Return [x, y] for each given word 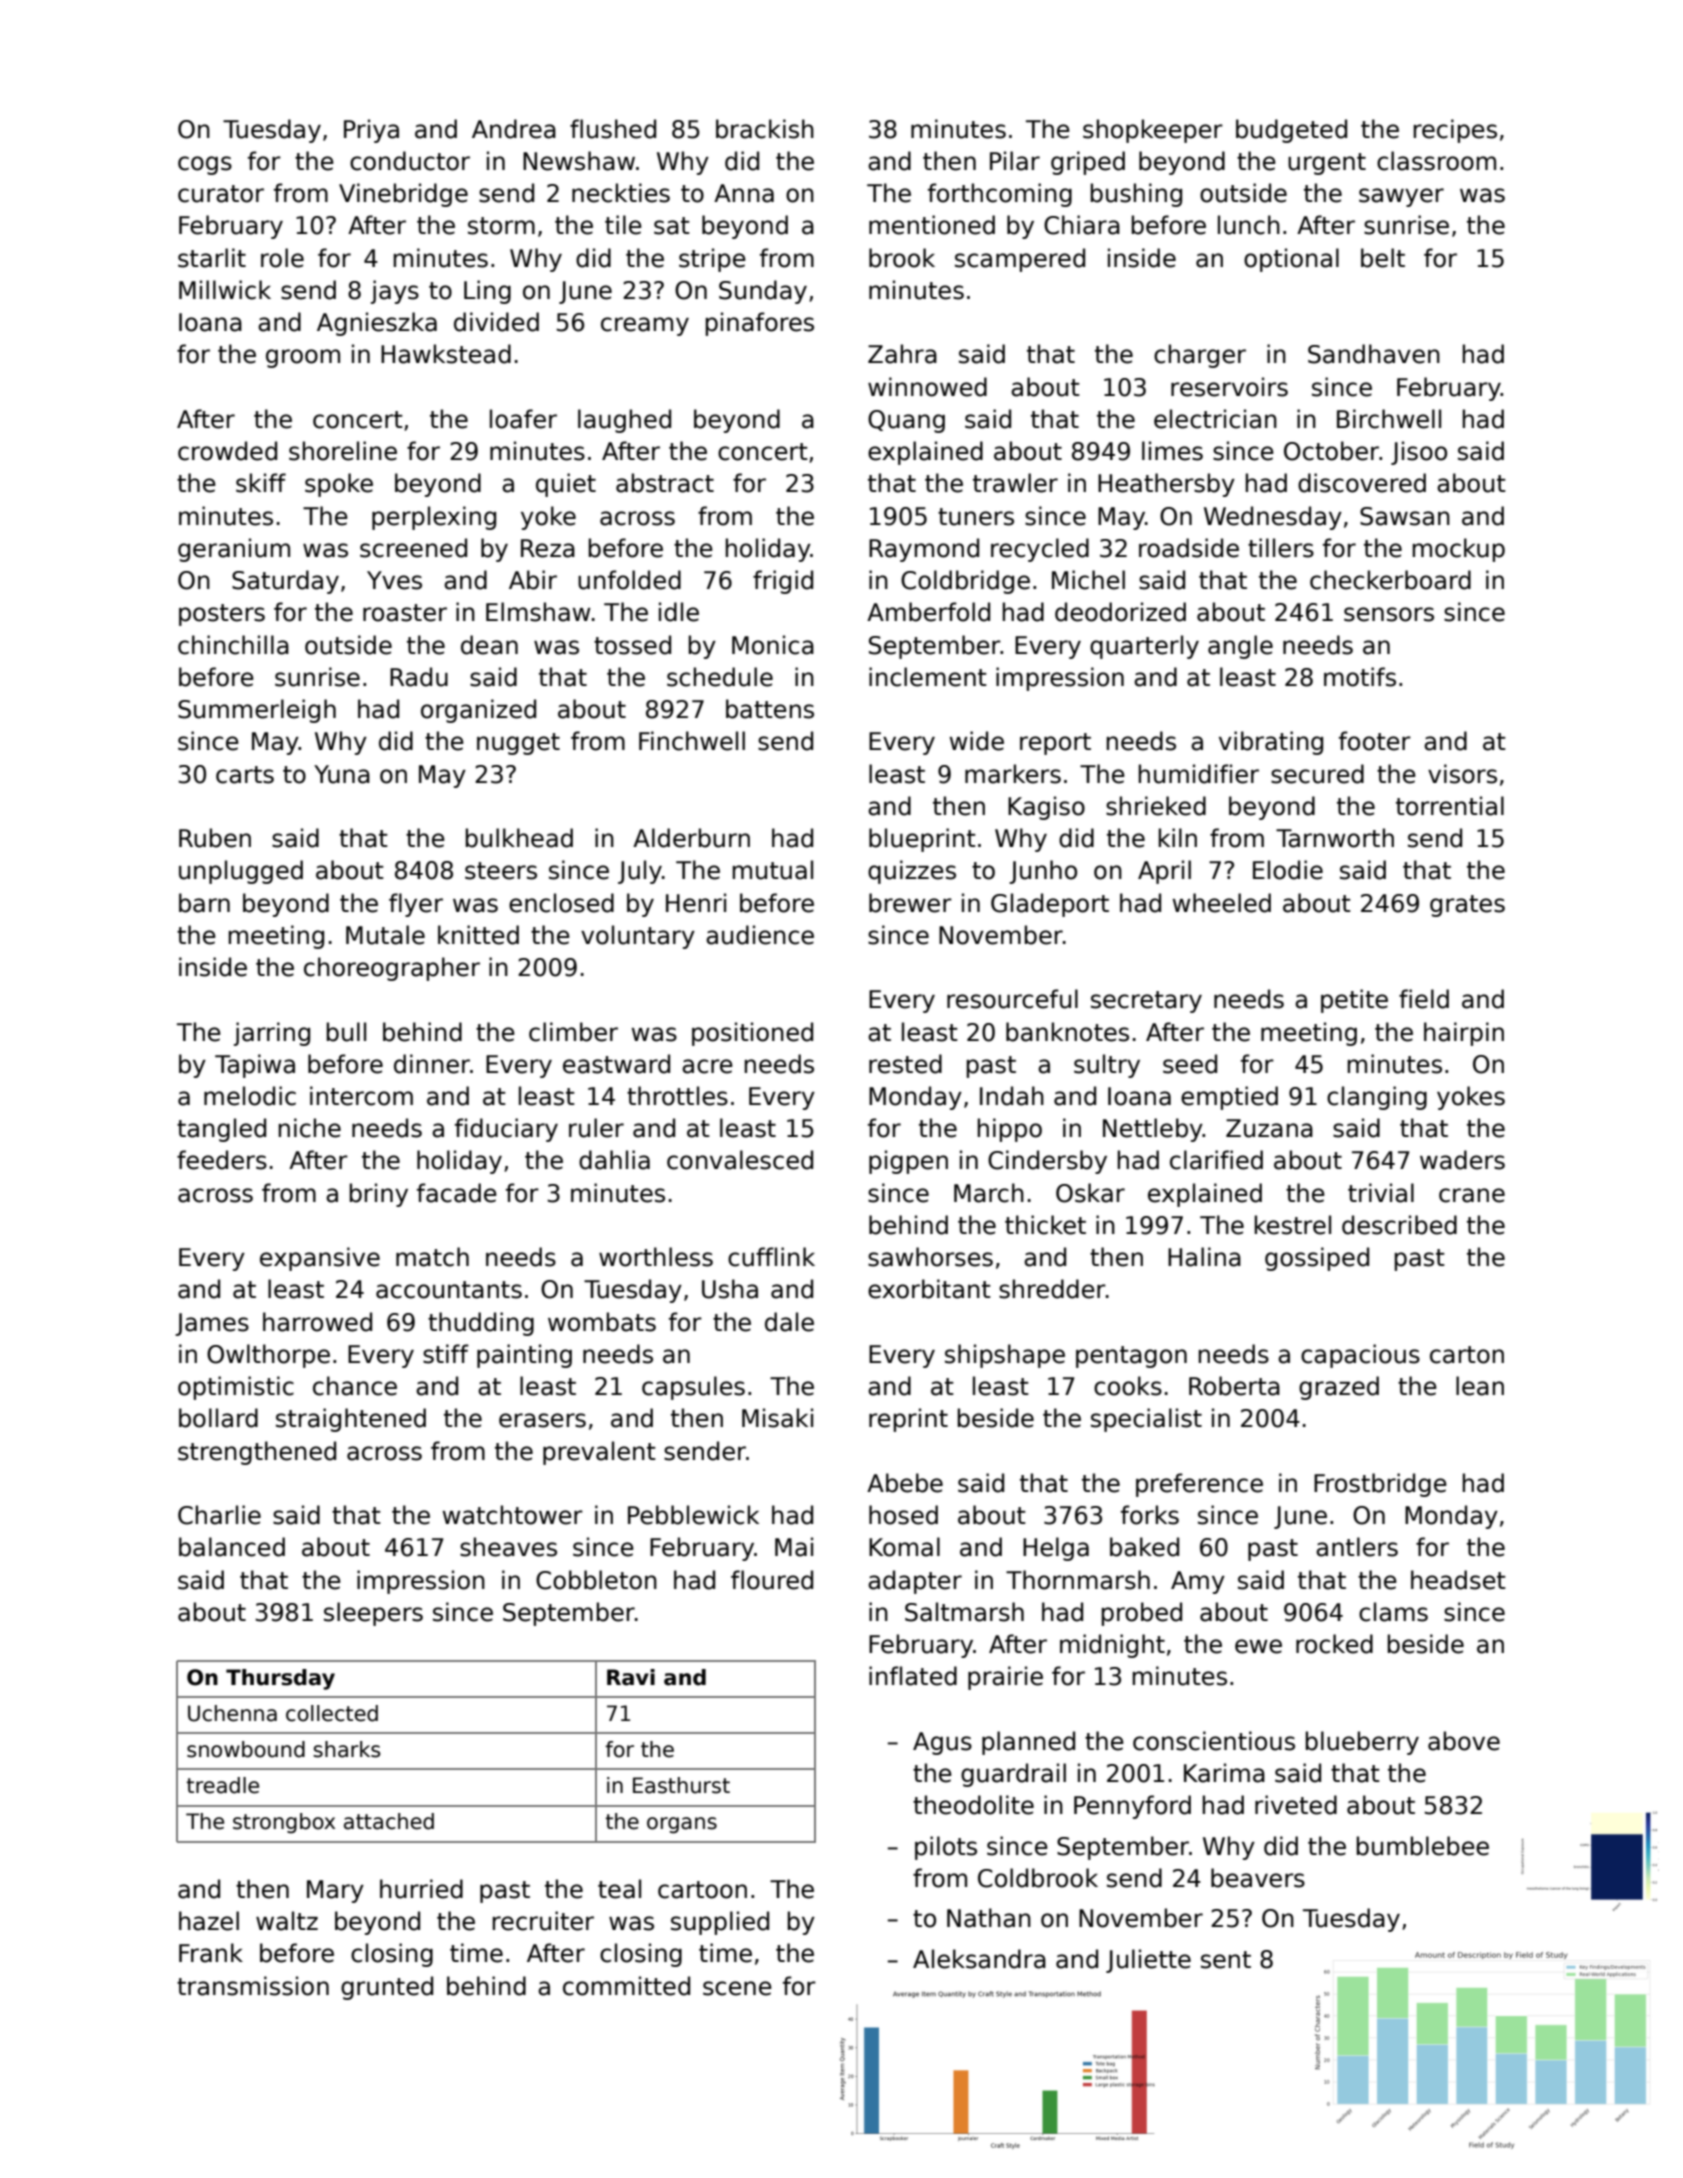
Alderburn [691, 838]
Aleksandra [979, 1959]
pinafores [760, 324]
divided [496, 322]
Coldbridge [965, 582]
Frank [211, 1953]
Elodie [1288, 870]
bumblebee [1423, 1846]
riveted [1296, 1805]
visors [1462, 774]
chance [355, 1386]
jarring [272, 1034]
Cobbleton [596, 1580]
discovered [1362, 483]
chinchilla [233, 645]
